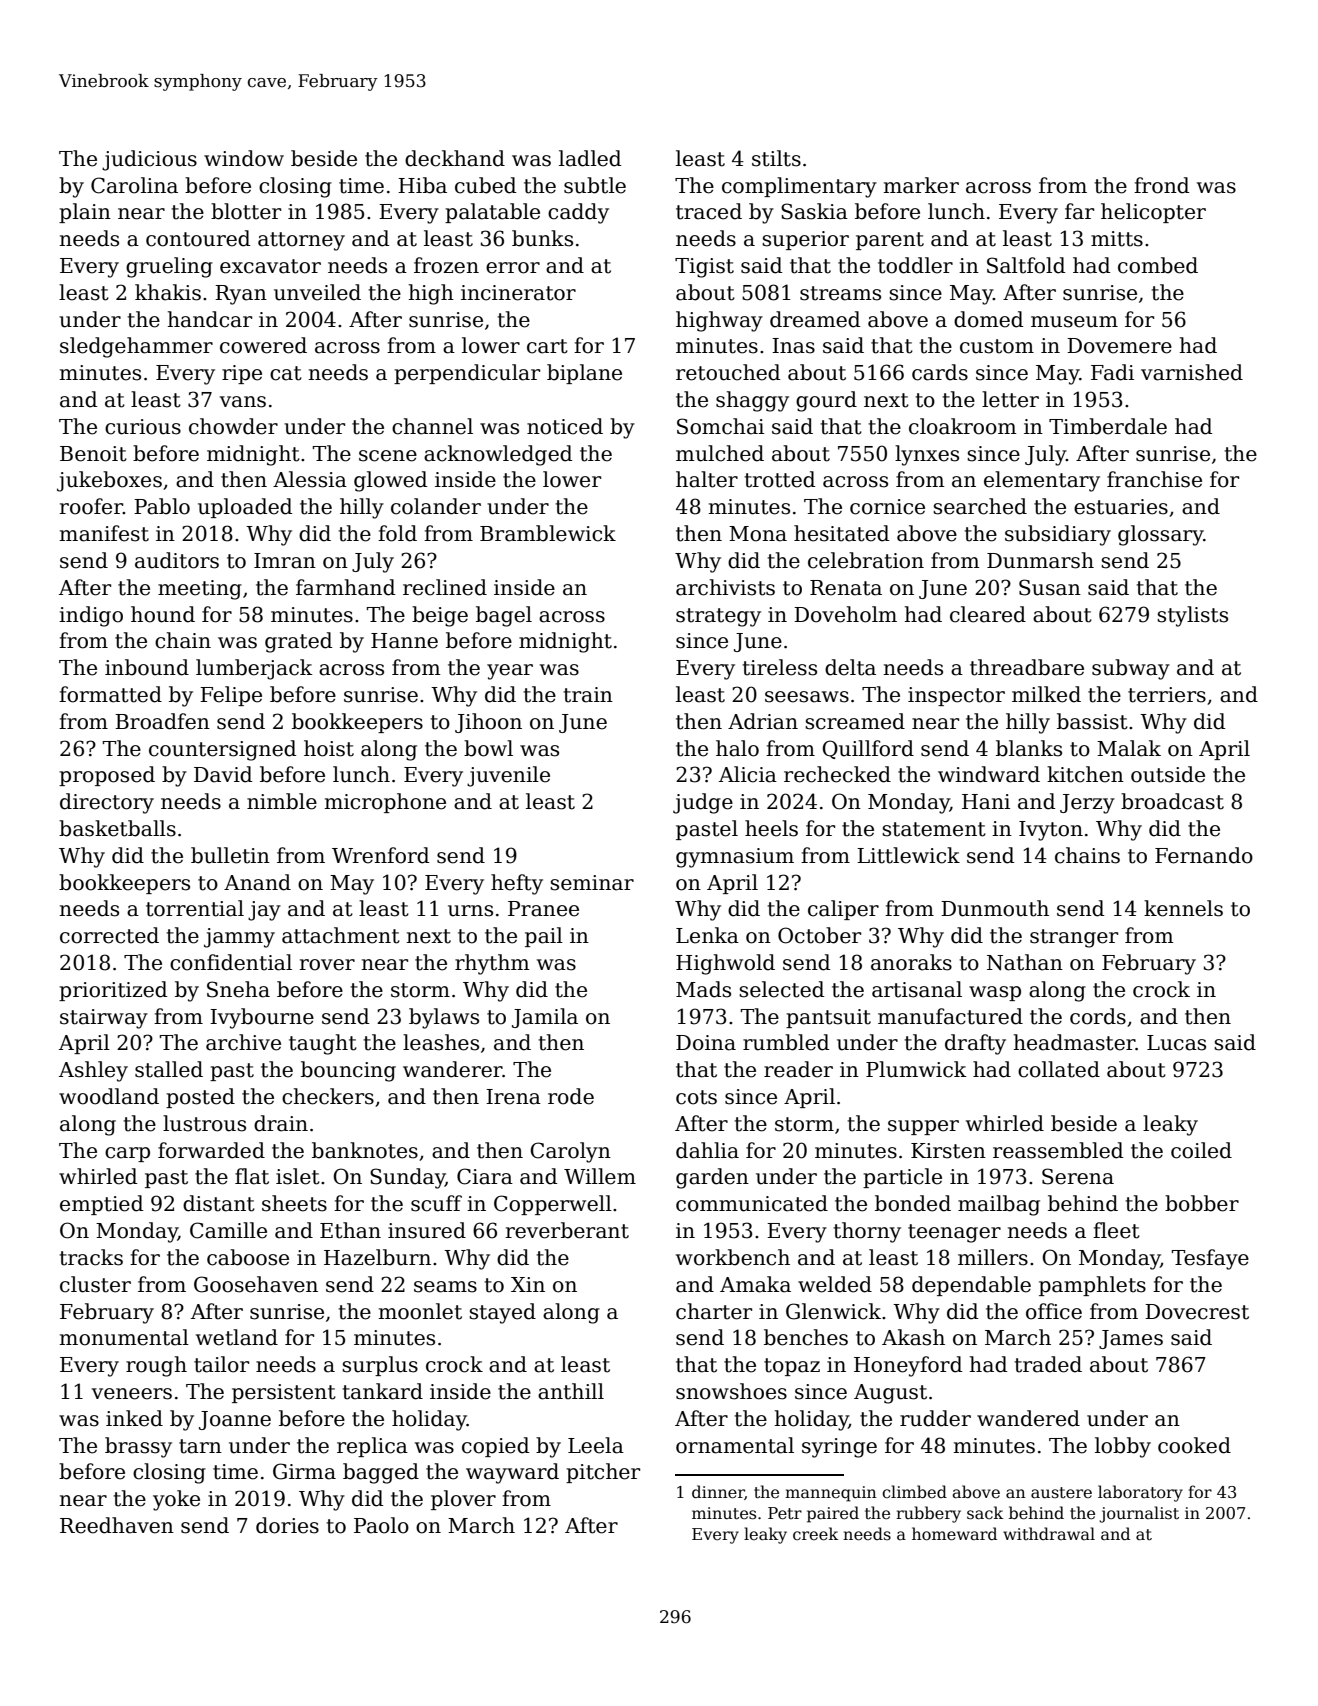 The height and width of the screenshot is (1706, 1318). Describe the element at coordinates (1029, 748) in the screenshot. I see `blanks` at that location.
